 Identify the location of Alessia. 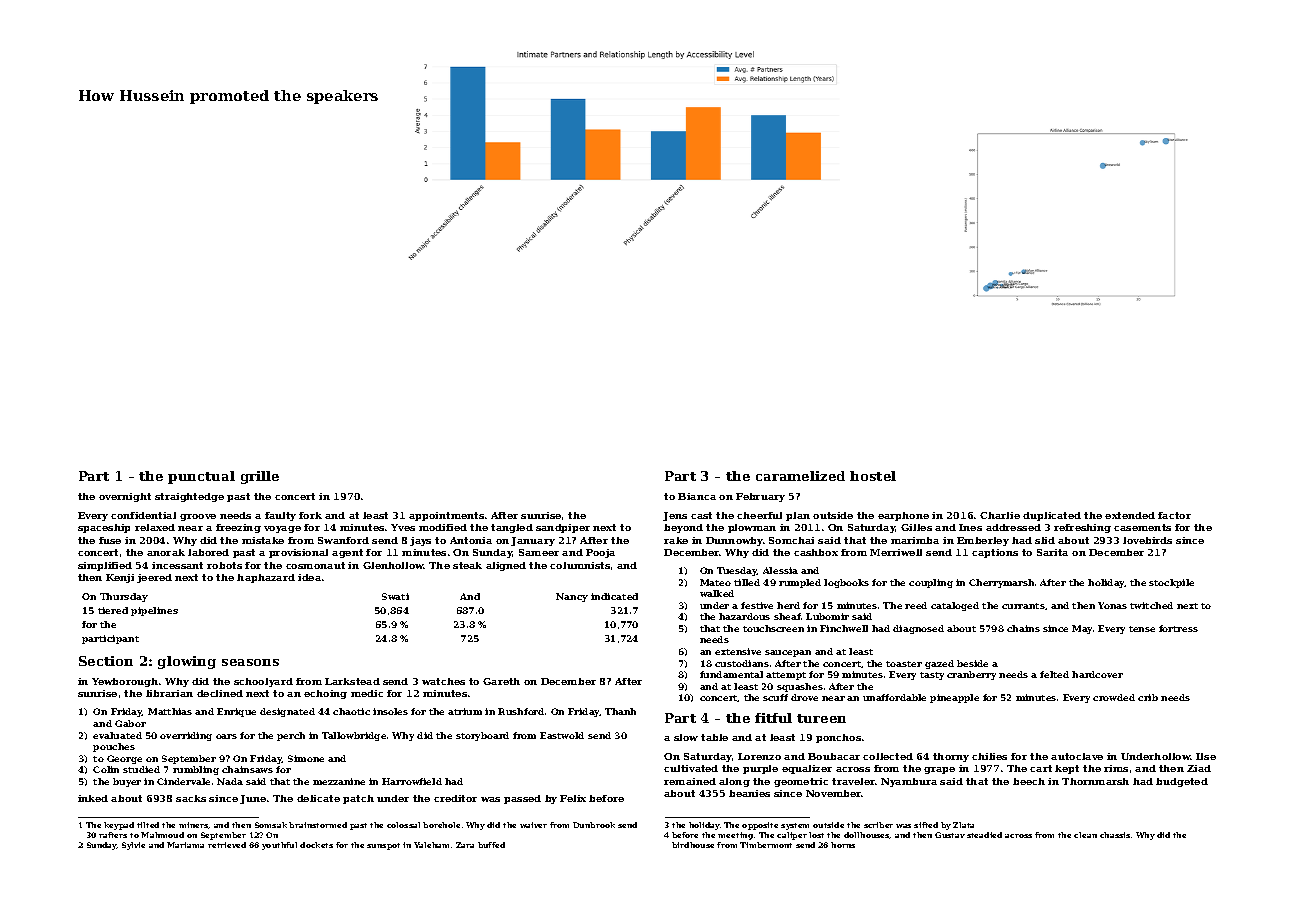
(780, 570).
